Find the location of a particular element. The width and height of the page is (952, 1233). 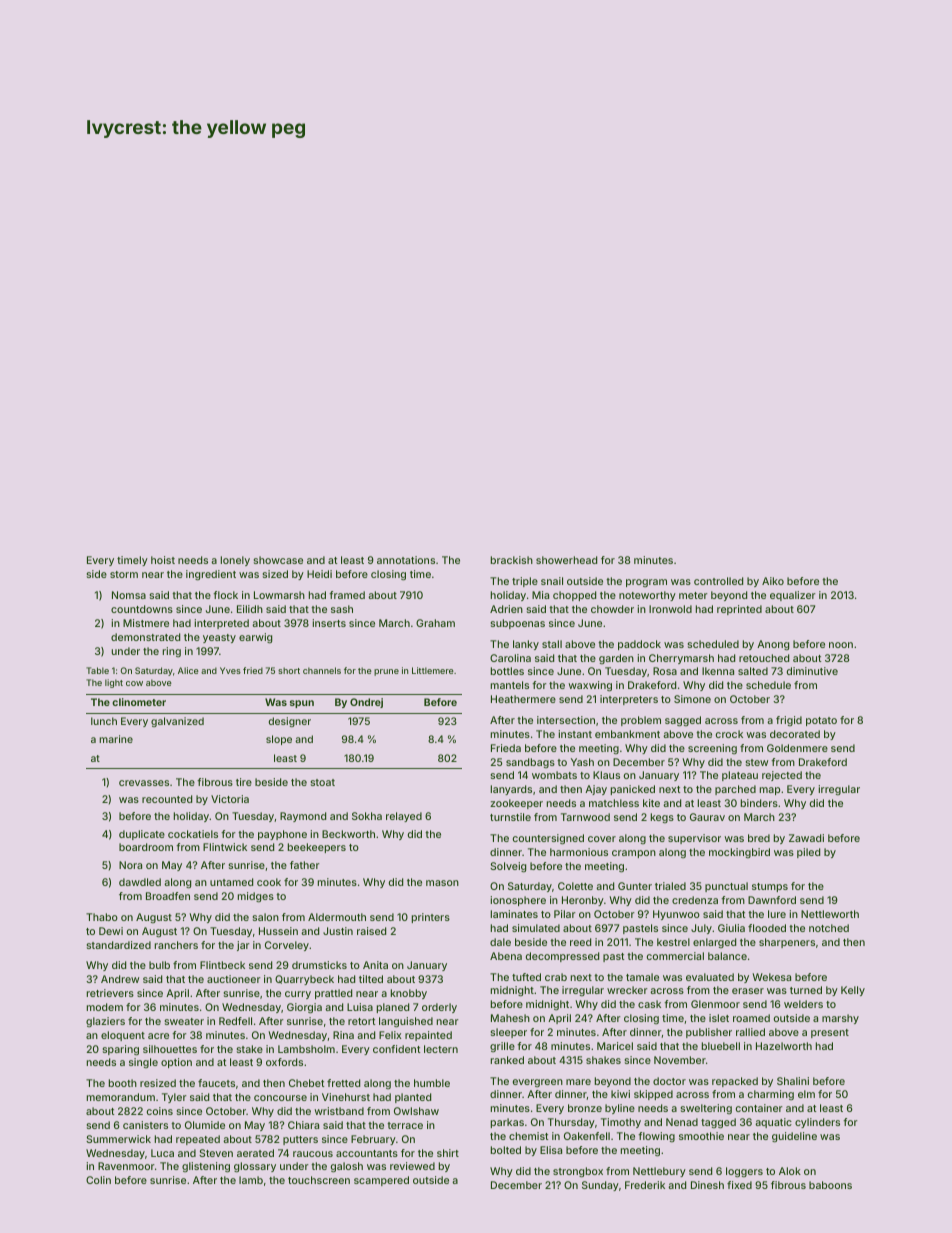

hoist is located at coordinates (163, 560).
